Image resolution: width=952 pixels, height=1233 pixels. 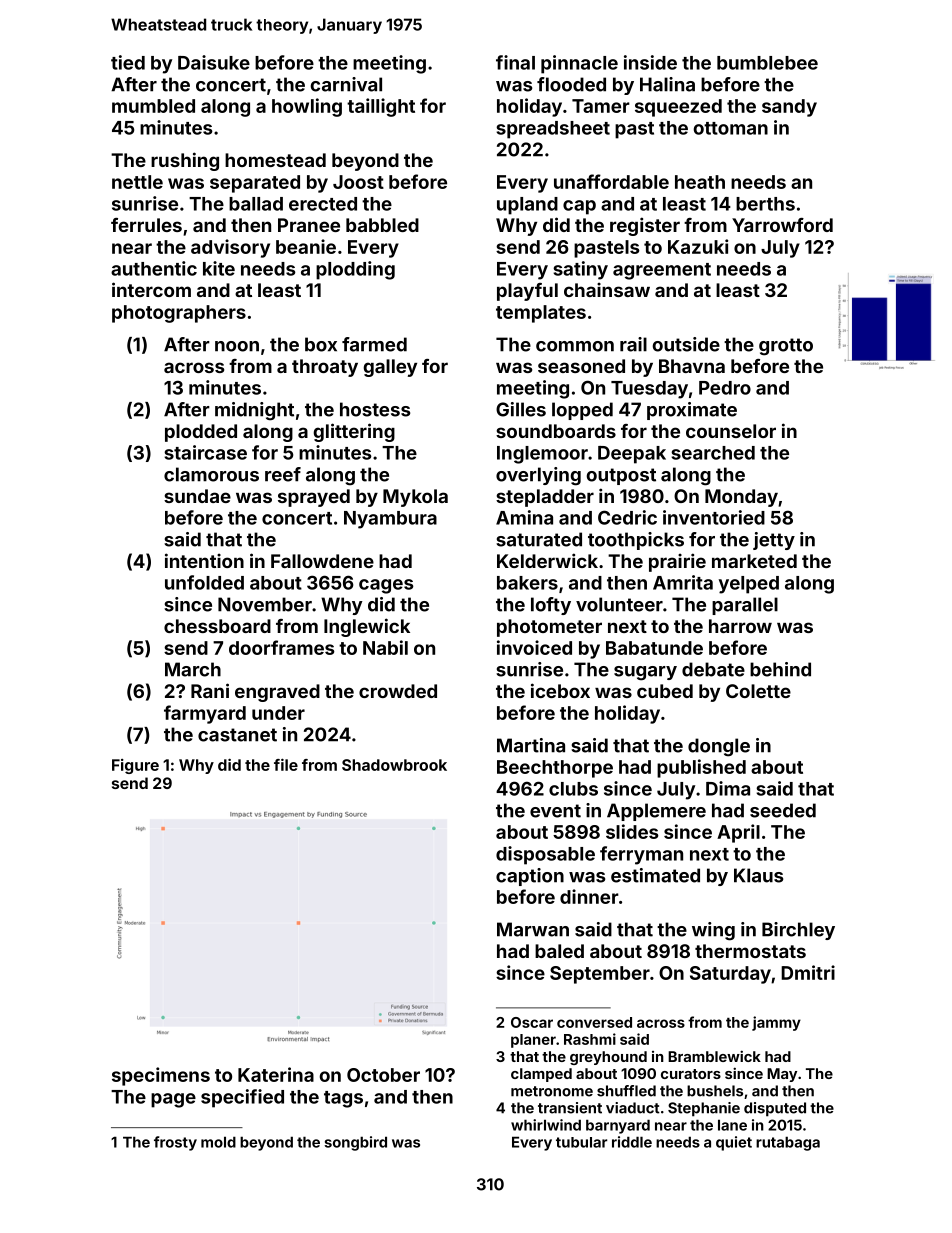 I want to click on intention, so click(x=204, y=560).
